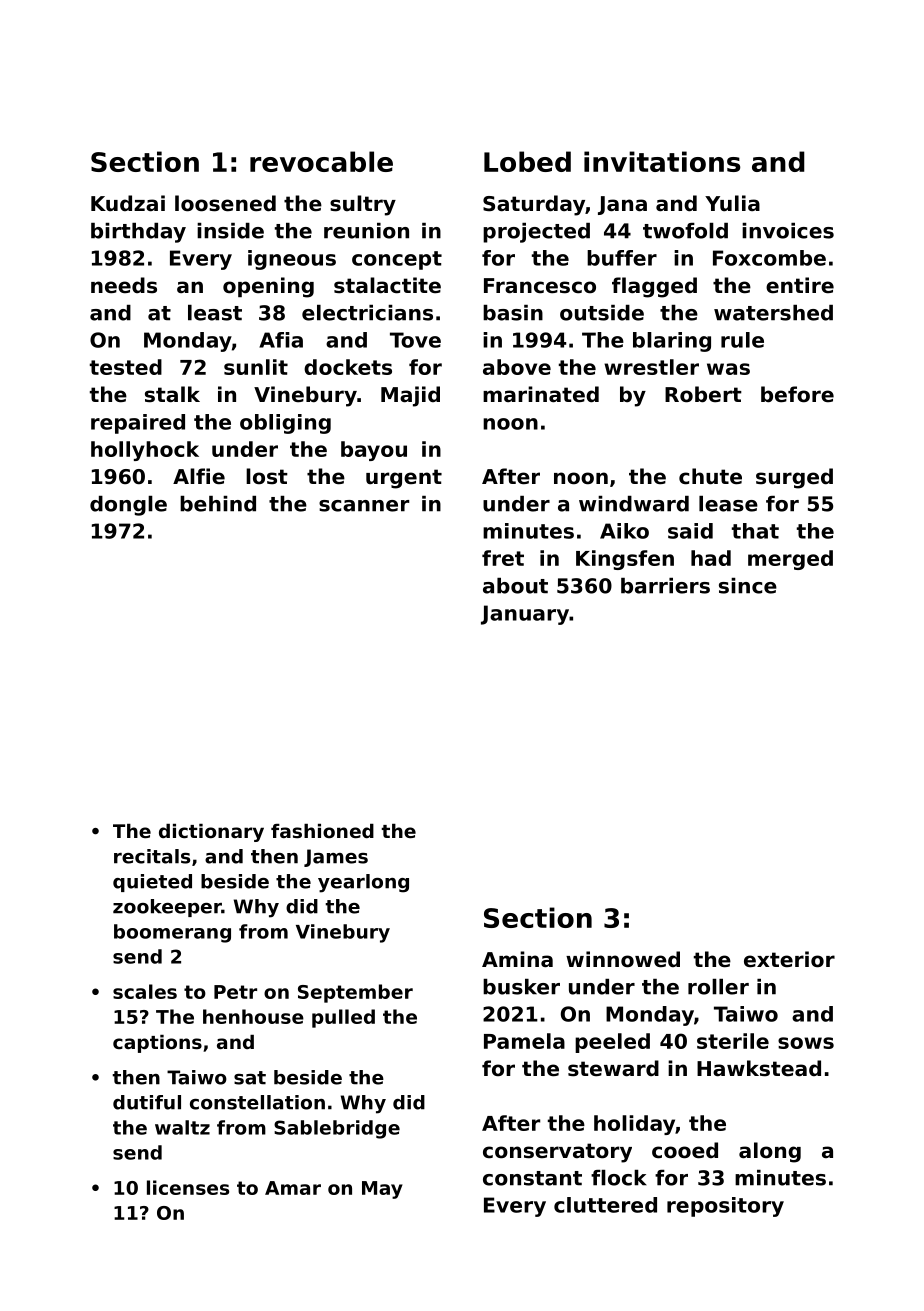  Describe the element at coordinates (797, 394) in the screenshot. I see `before` at that location.
